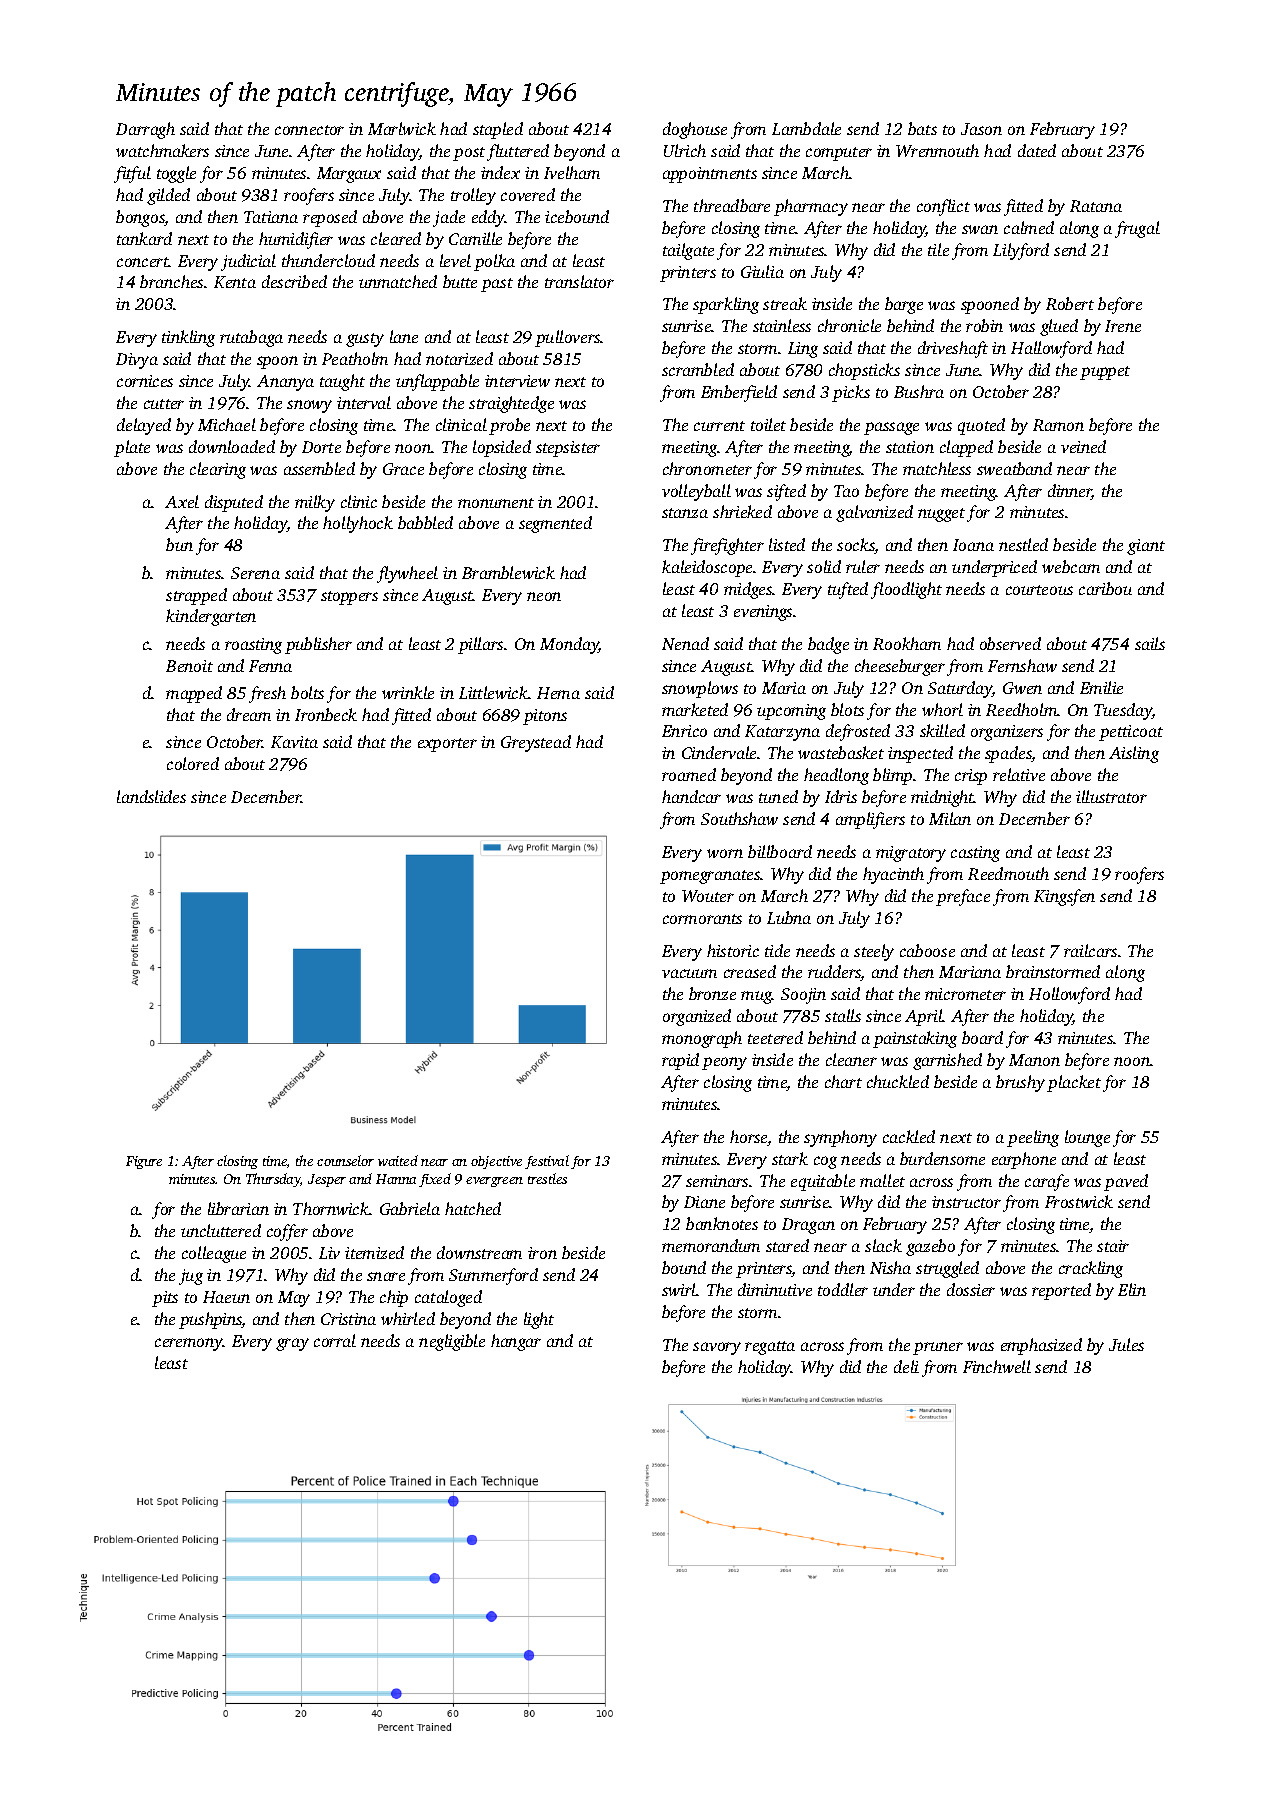  I want to click on pullovers, so click(568, 338).
